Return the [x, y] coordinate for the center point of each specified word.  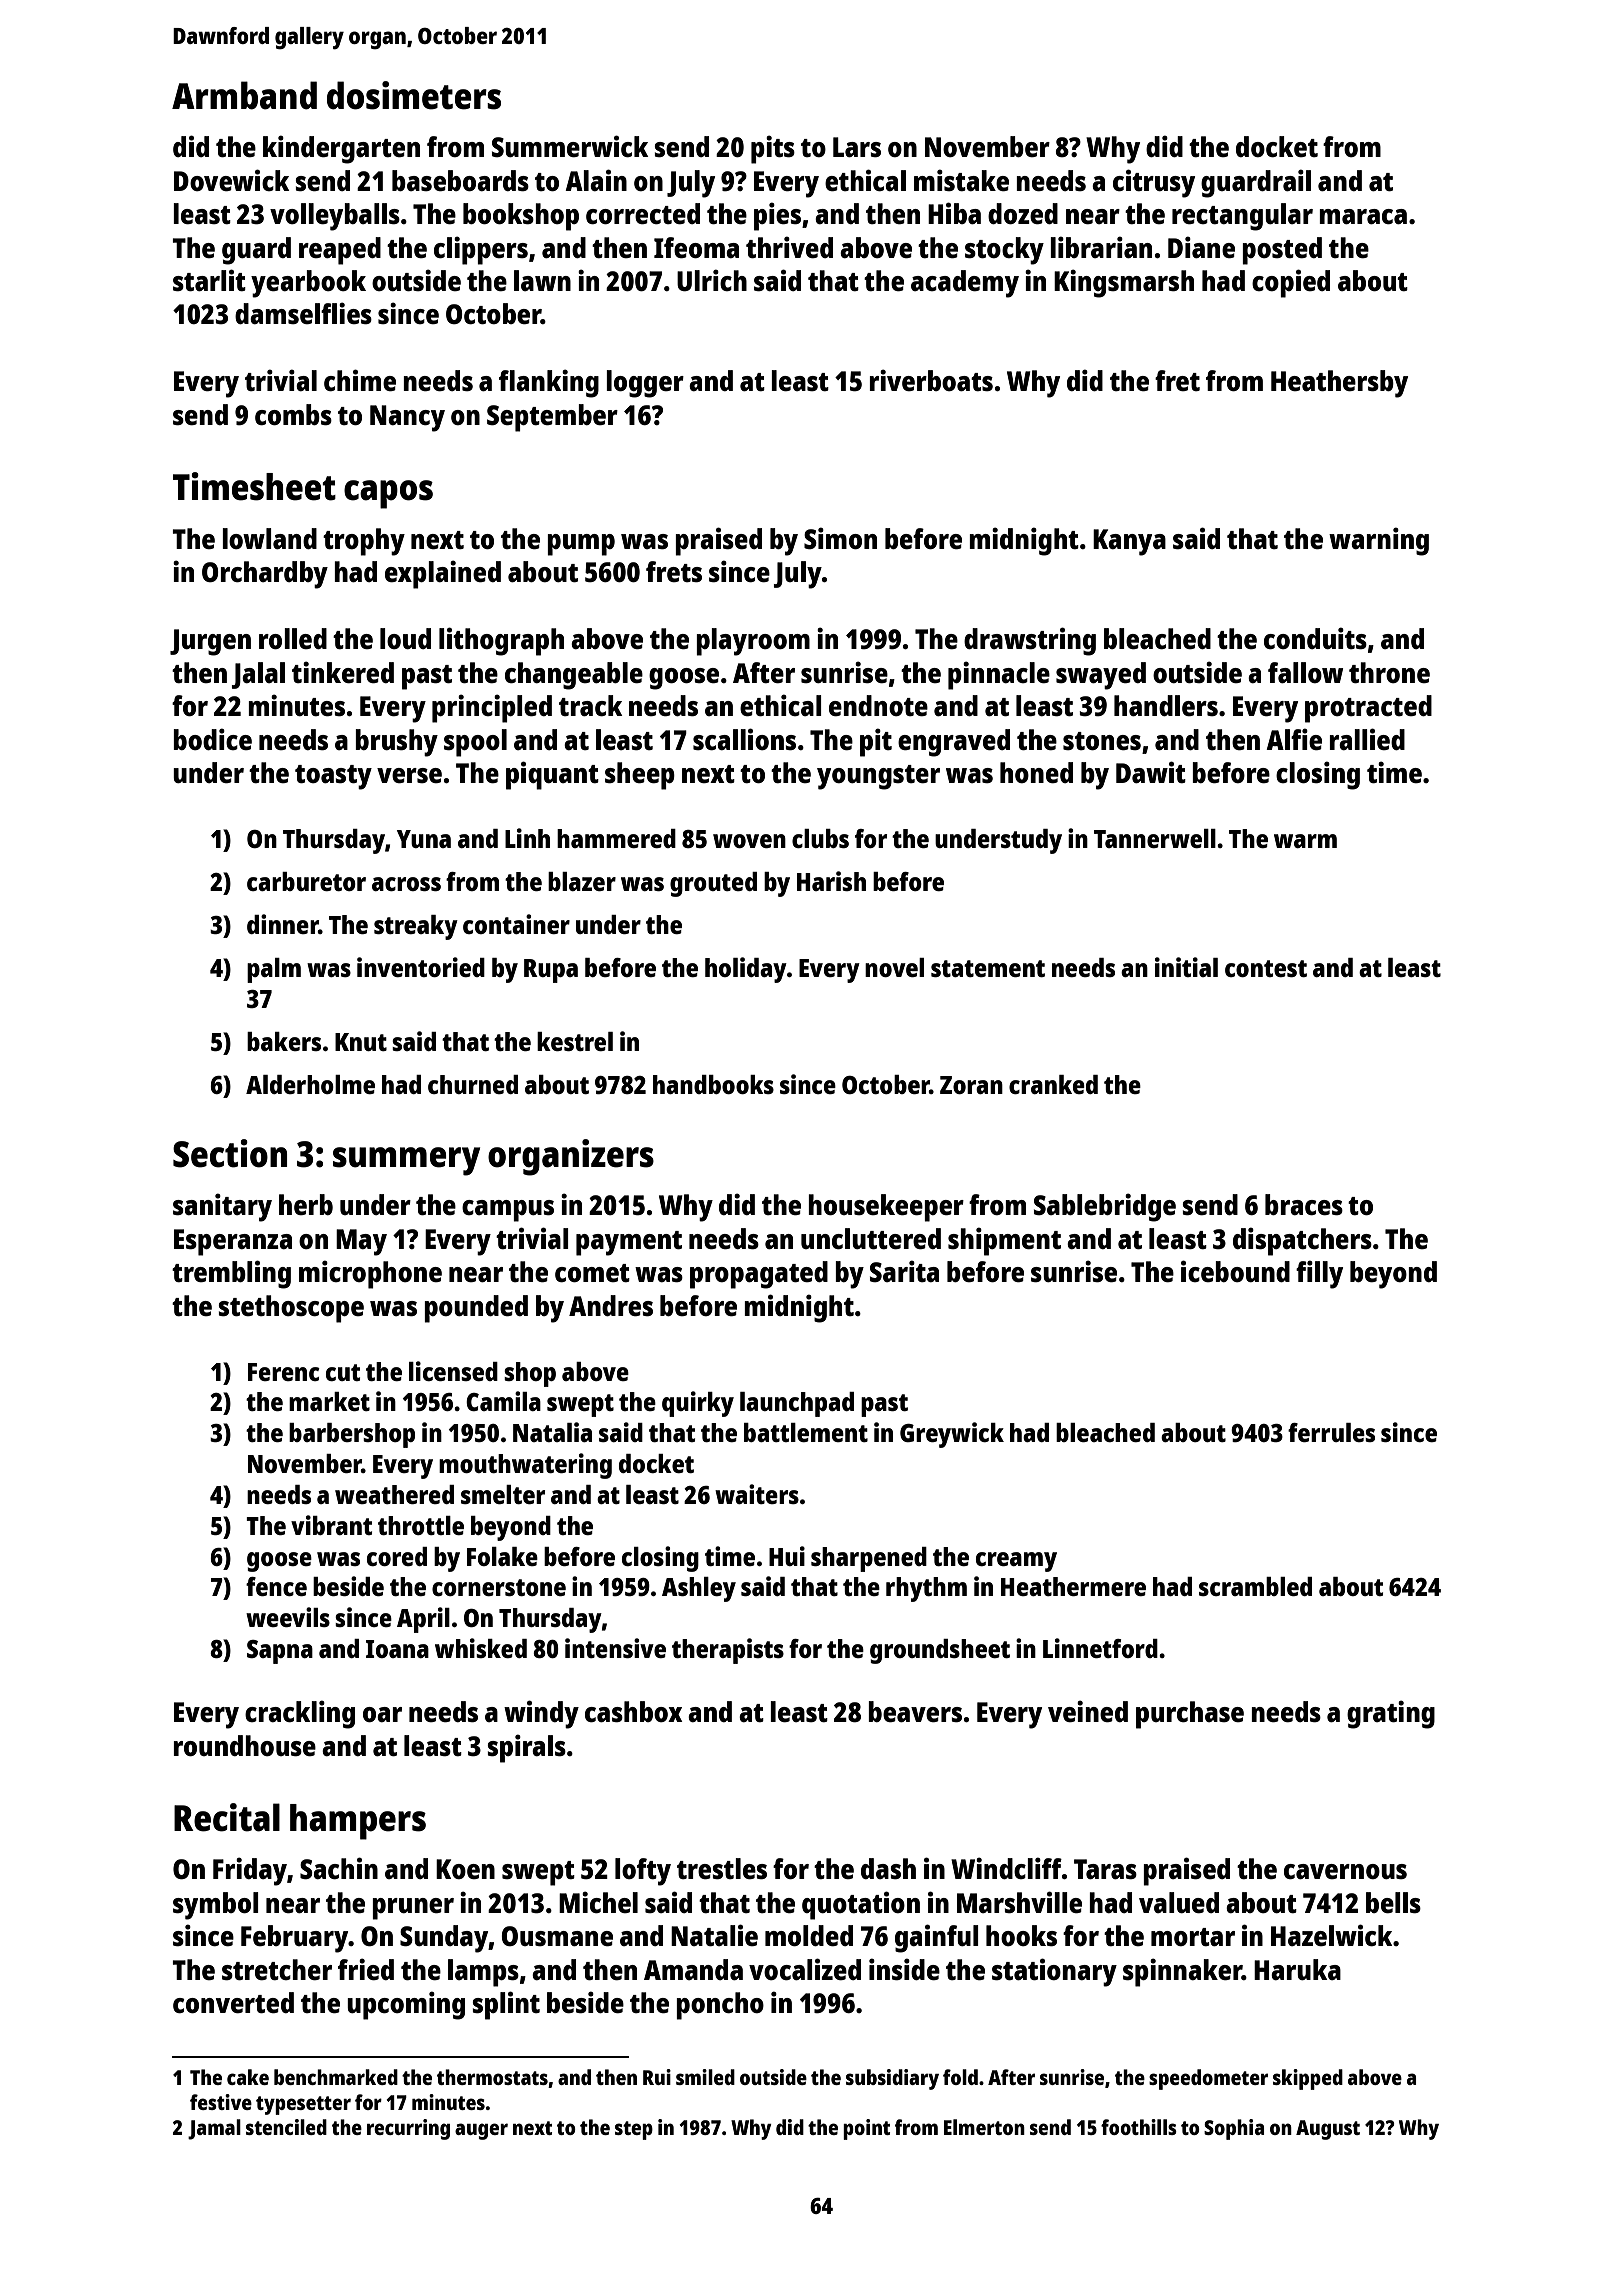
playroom [753, 642]
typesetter [303, 2105]
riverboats [931, 380]
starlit [209, 280]
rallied [1367, 739]
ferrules [1331, 1432]
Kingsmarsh [1124, 283]
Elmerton [984, 2127]
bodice [212, 739]
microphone [370, 1274]
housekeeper [886, 1208]
